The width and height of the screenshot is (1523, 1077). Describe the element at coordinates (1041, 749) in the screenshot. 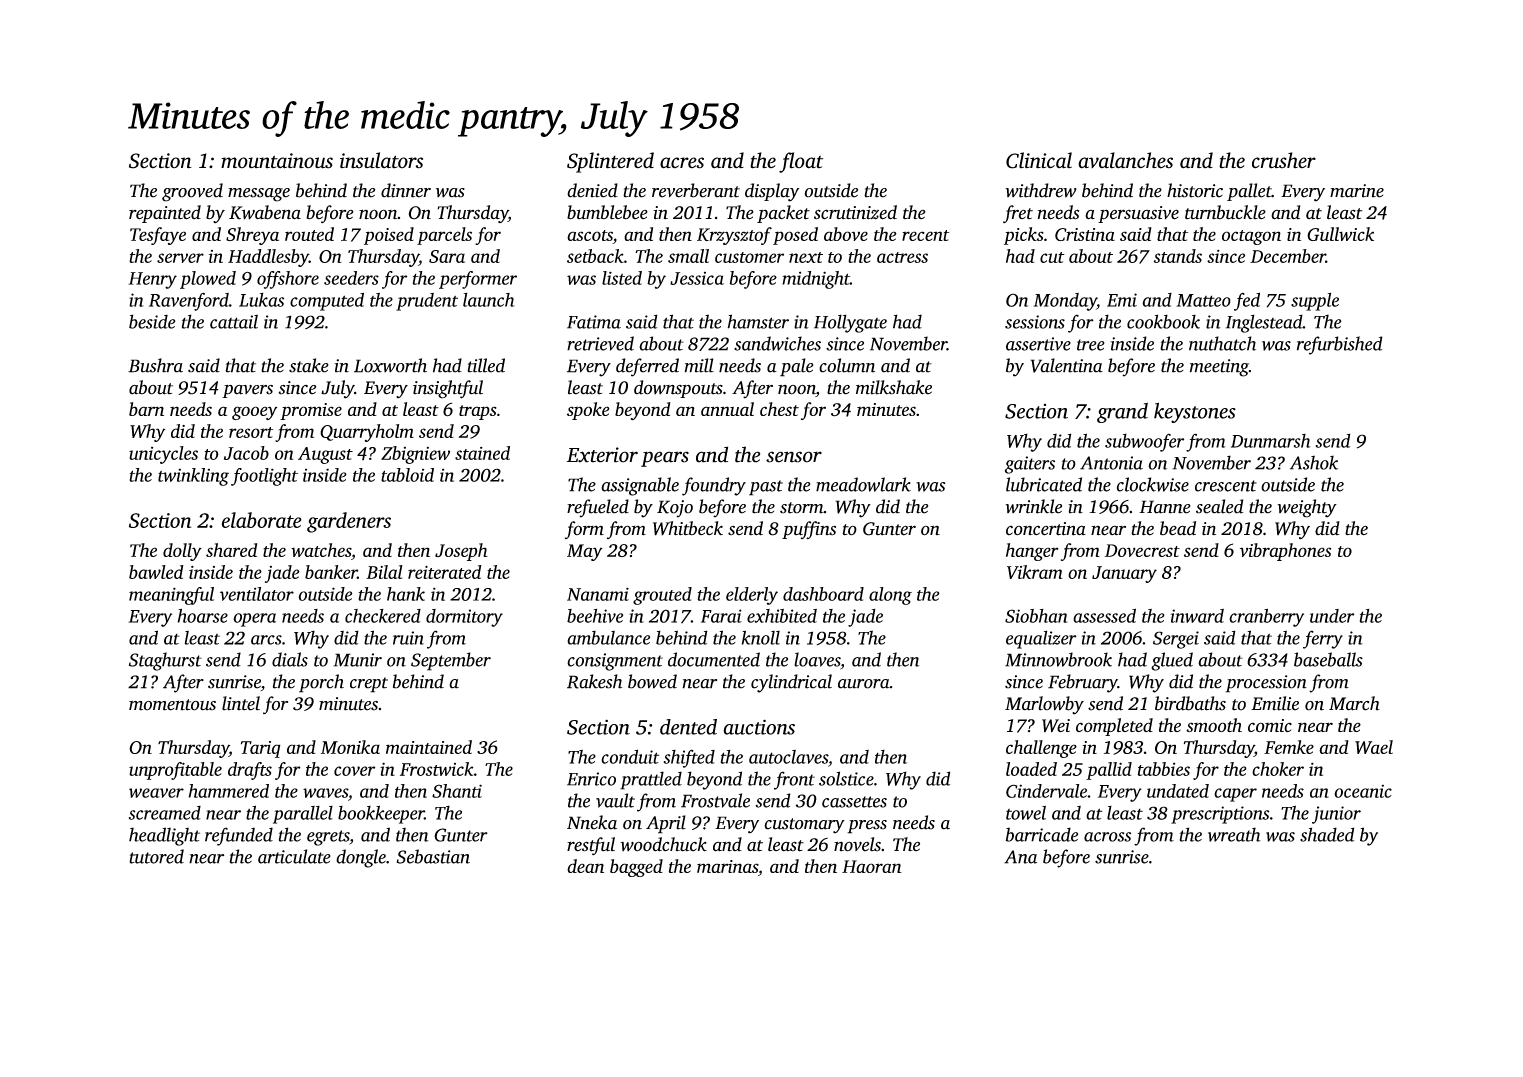

I see `challenge` at that location.
